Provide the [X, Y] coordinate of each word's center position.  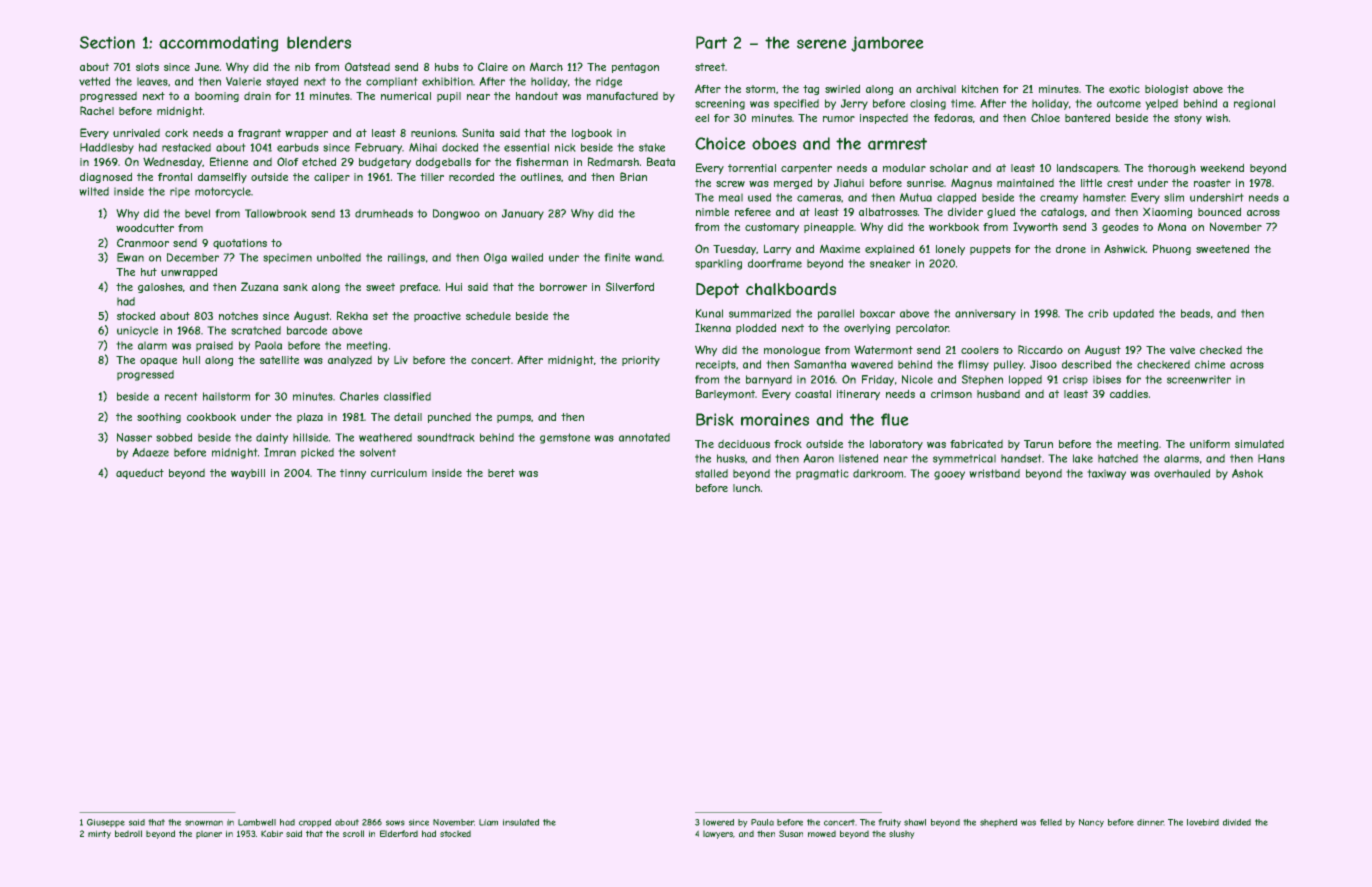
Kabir [272, 833]
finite [617, 257]
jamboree [887, 44]
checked [1221, 349]
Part [711, 42]
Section [107, 42]
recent [181, 396]
